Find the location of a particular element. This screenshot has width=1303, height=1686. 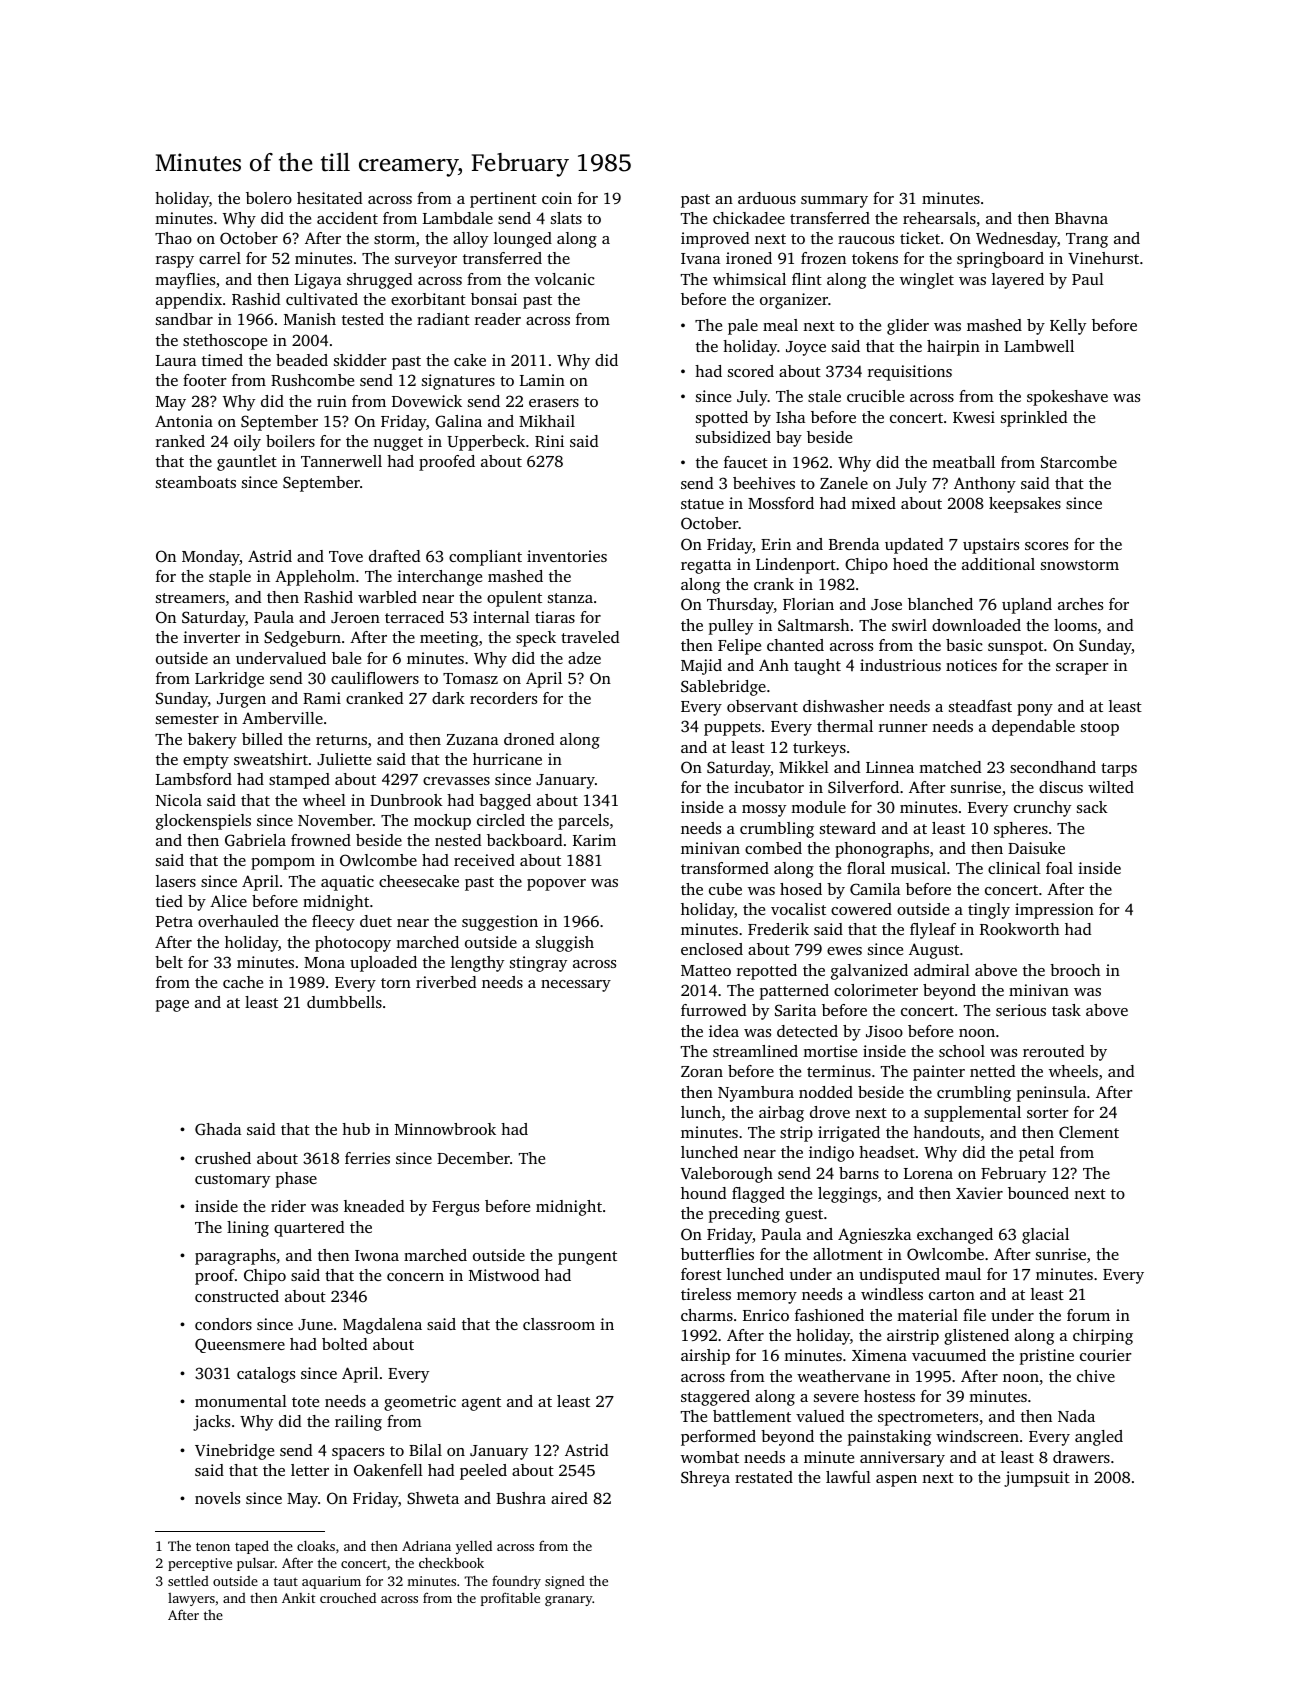

granary is located at coordinates (569, 1601).
